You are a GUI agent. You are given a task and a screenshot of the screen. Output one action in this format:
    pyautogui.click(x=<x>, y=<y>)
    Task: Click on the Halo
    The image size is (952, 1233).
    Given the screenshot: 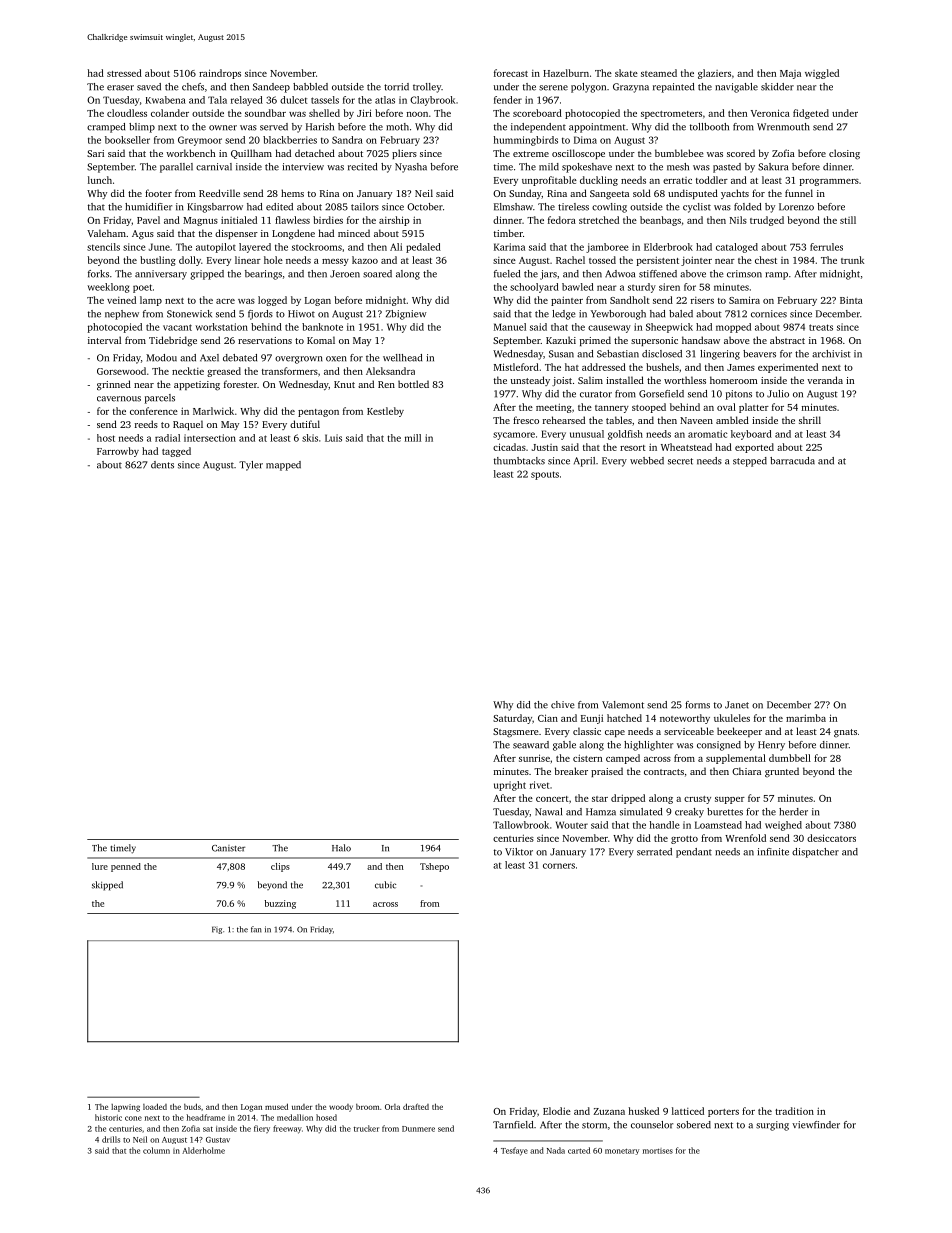 What is the action you would take?
    pyautogui.click(x=341, y=848)
